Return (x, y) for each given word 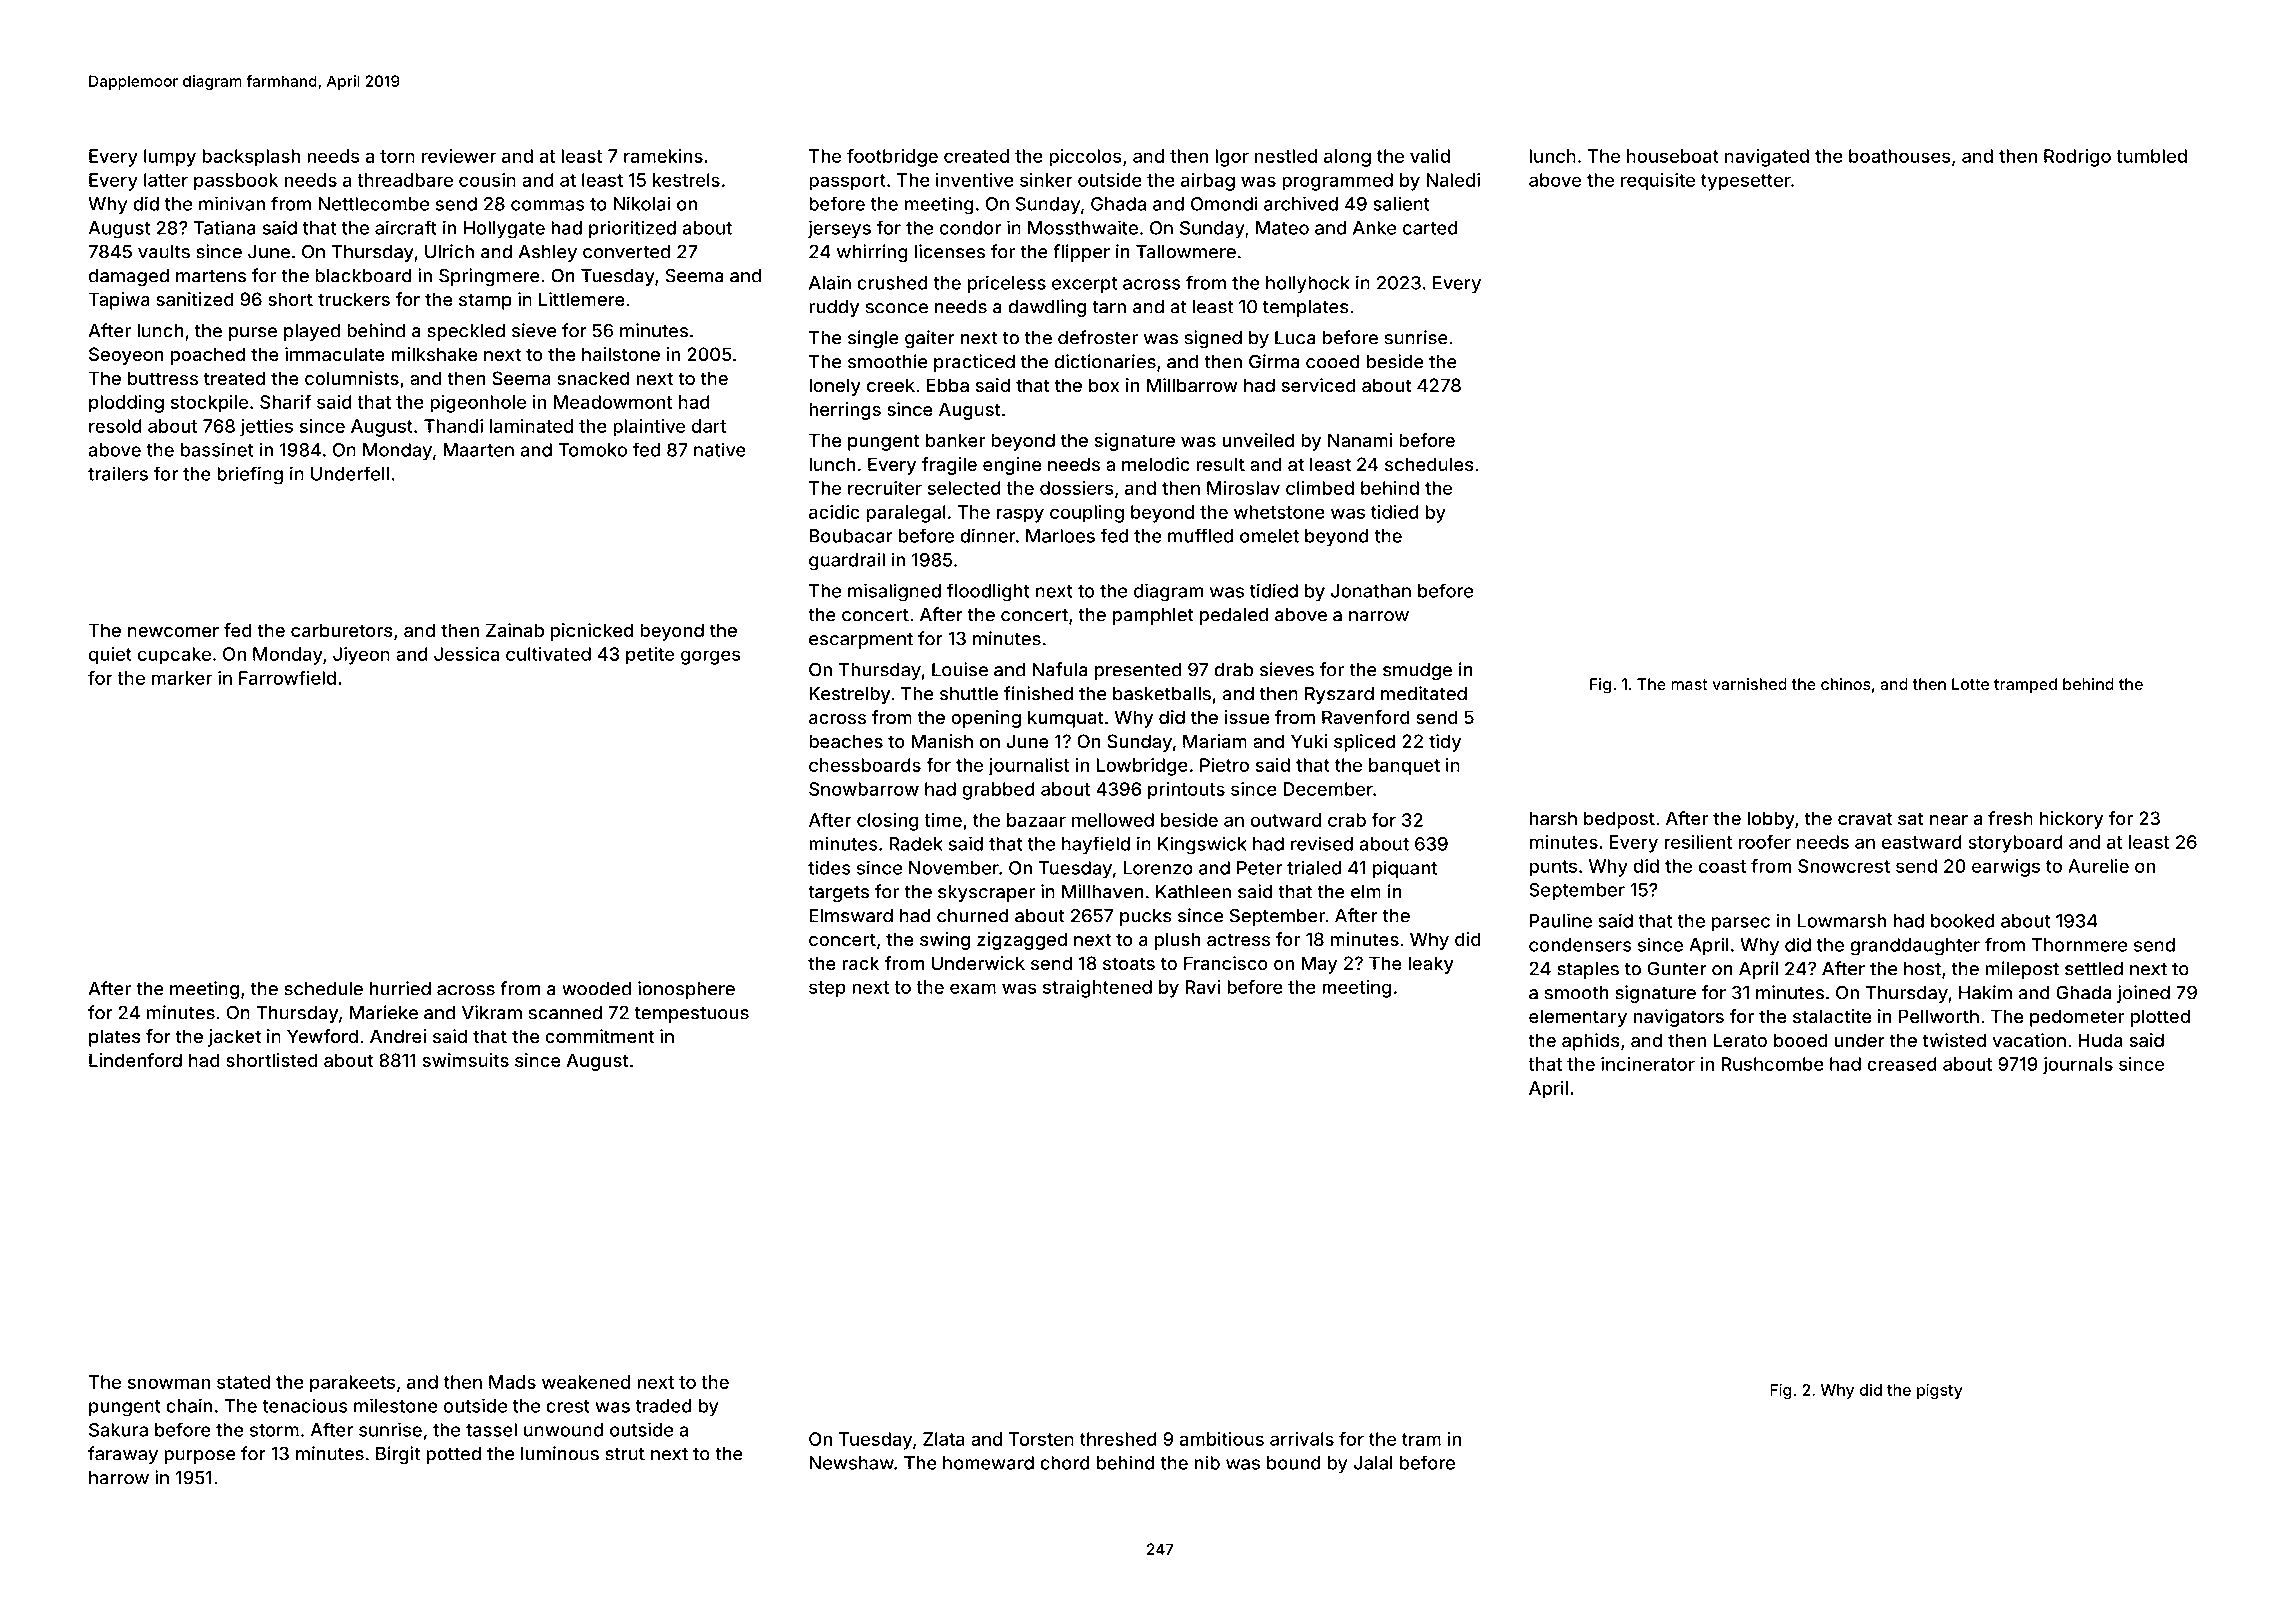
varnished (1749, 684)
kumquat (1066, 719)
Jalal (1373, 1463)
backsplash (251, 158)
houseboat (1673, 156)
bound (1294, 1463)
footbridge (892, 158)
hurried (400, 988)
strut (625, 1454)
